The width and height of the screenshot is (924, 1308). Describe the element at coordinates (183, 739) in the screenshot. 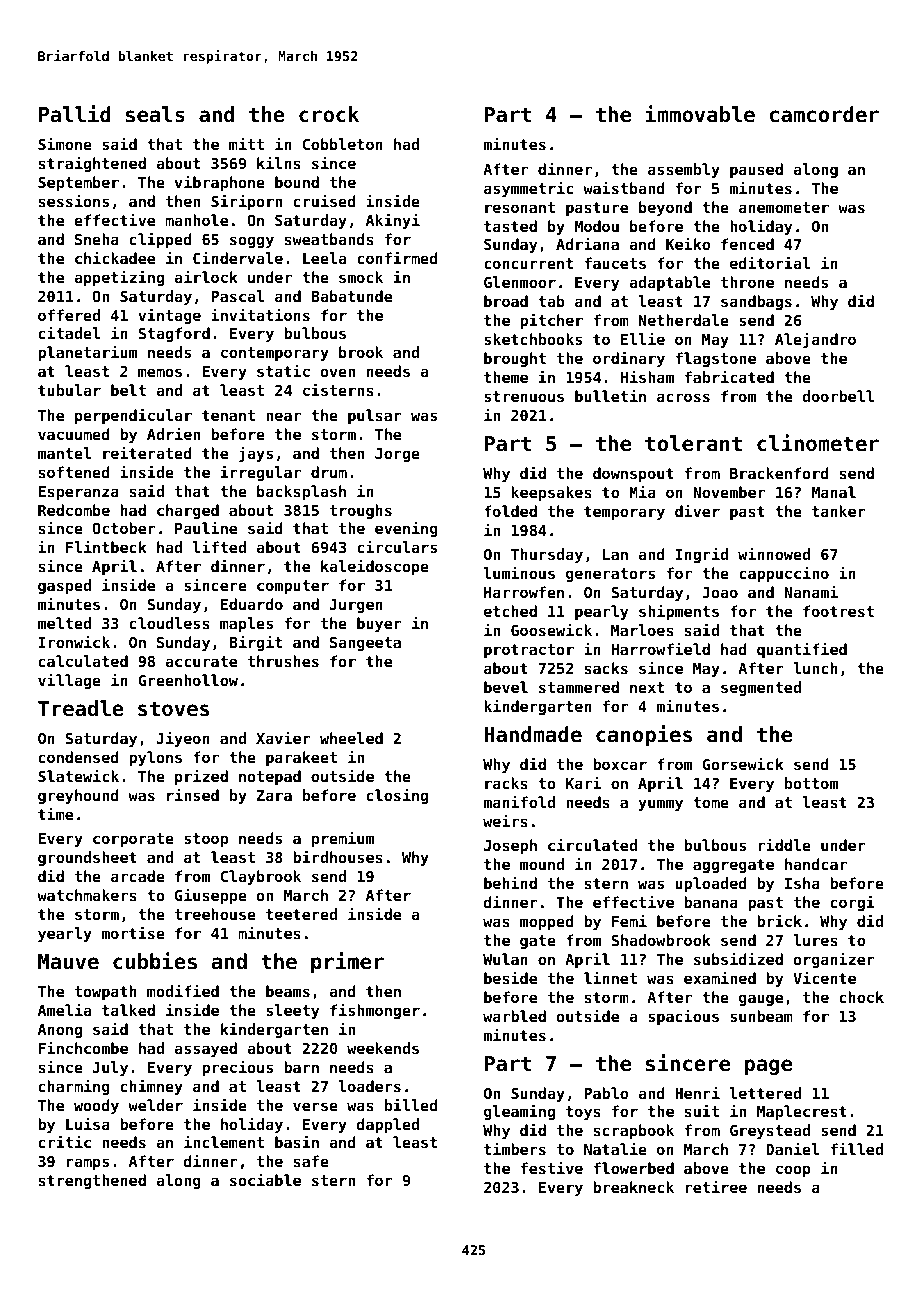

I see `Jiyeon` at that location.
